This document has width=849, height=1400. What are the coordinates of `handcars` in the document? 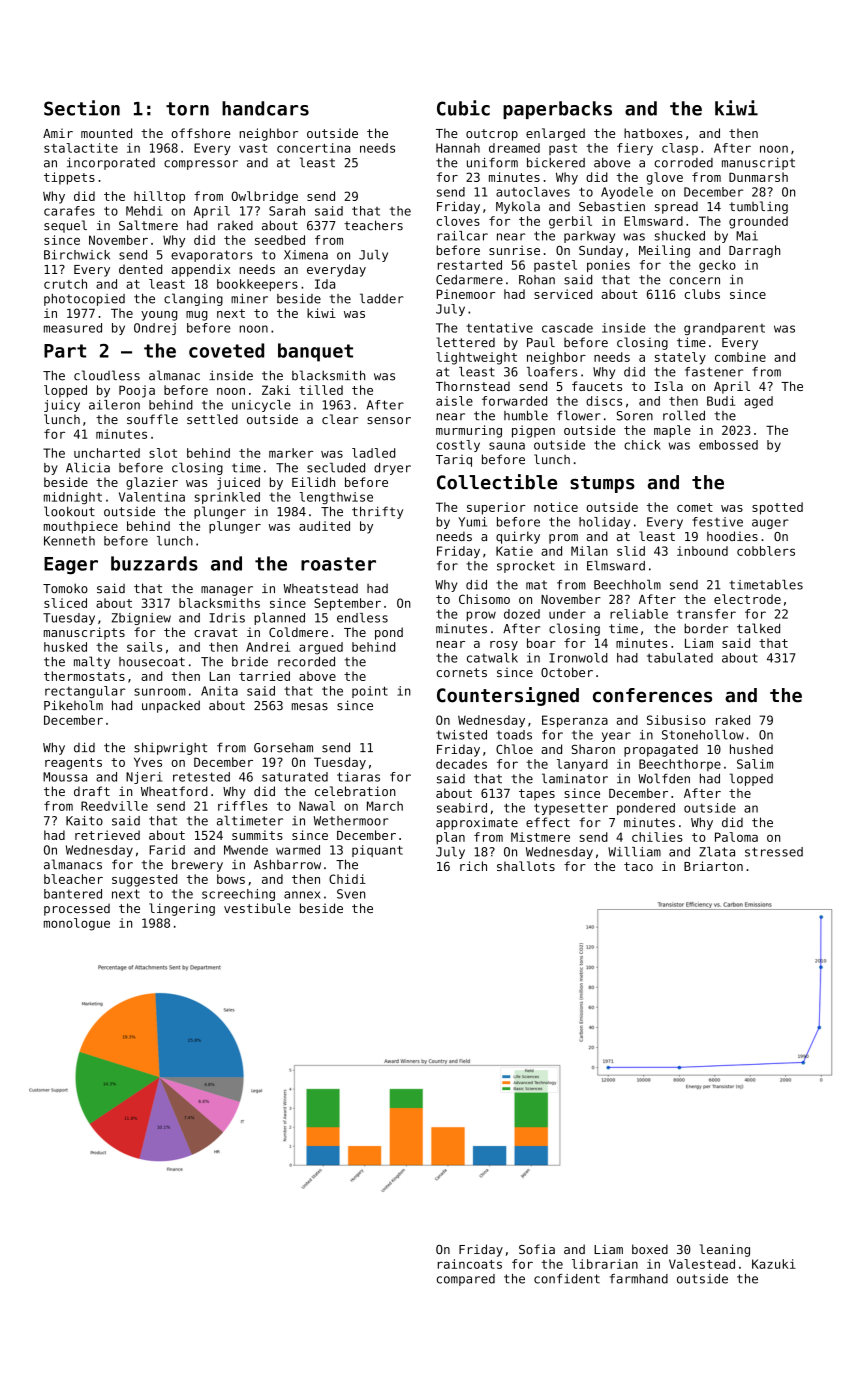 It's located at (265, 108).
